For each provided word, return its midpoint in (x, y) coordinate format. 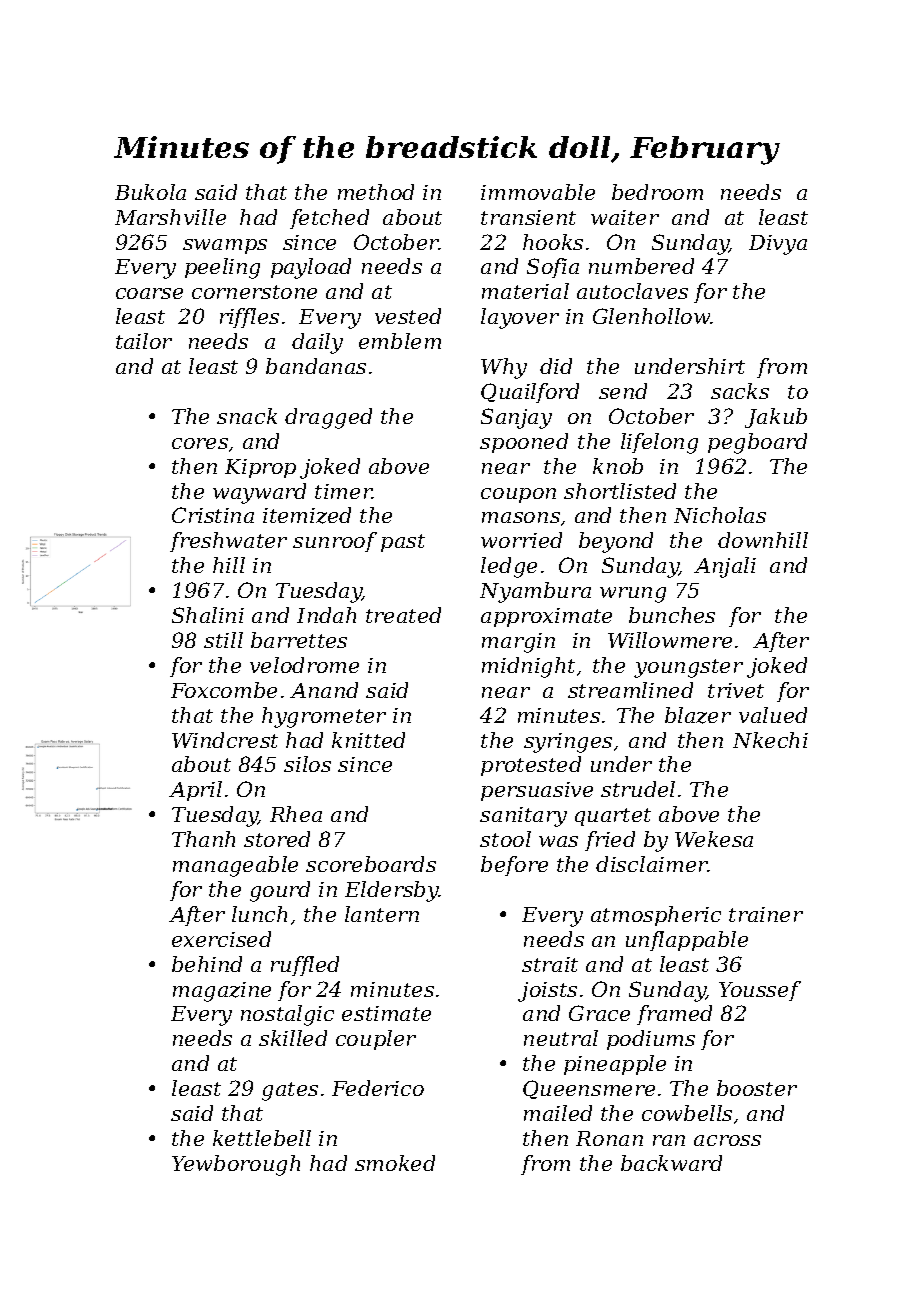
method (376, 192)
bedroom (657, 192)
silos (307, 764)
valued (773, 715)
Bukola (150, 192)
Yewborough (236, 1165)
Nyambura (535, 592)
